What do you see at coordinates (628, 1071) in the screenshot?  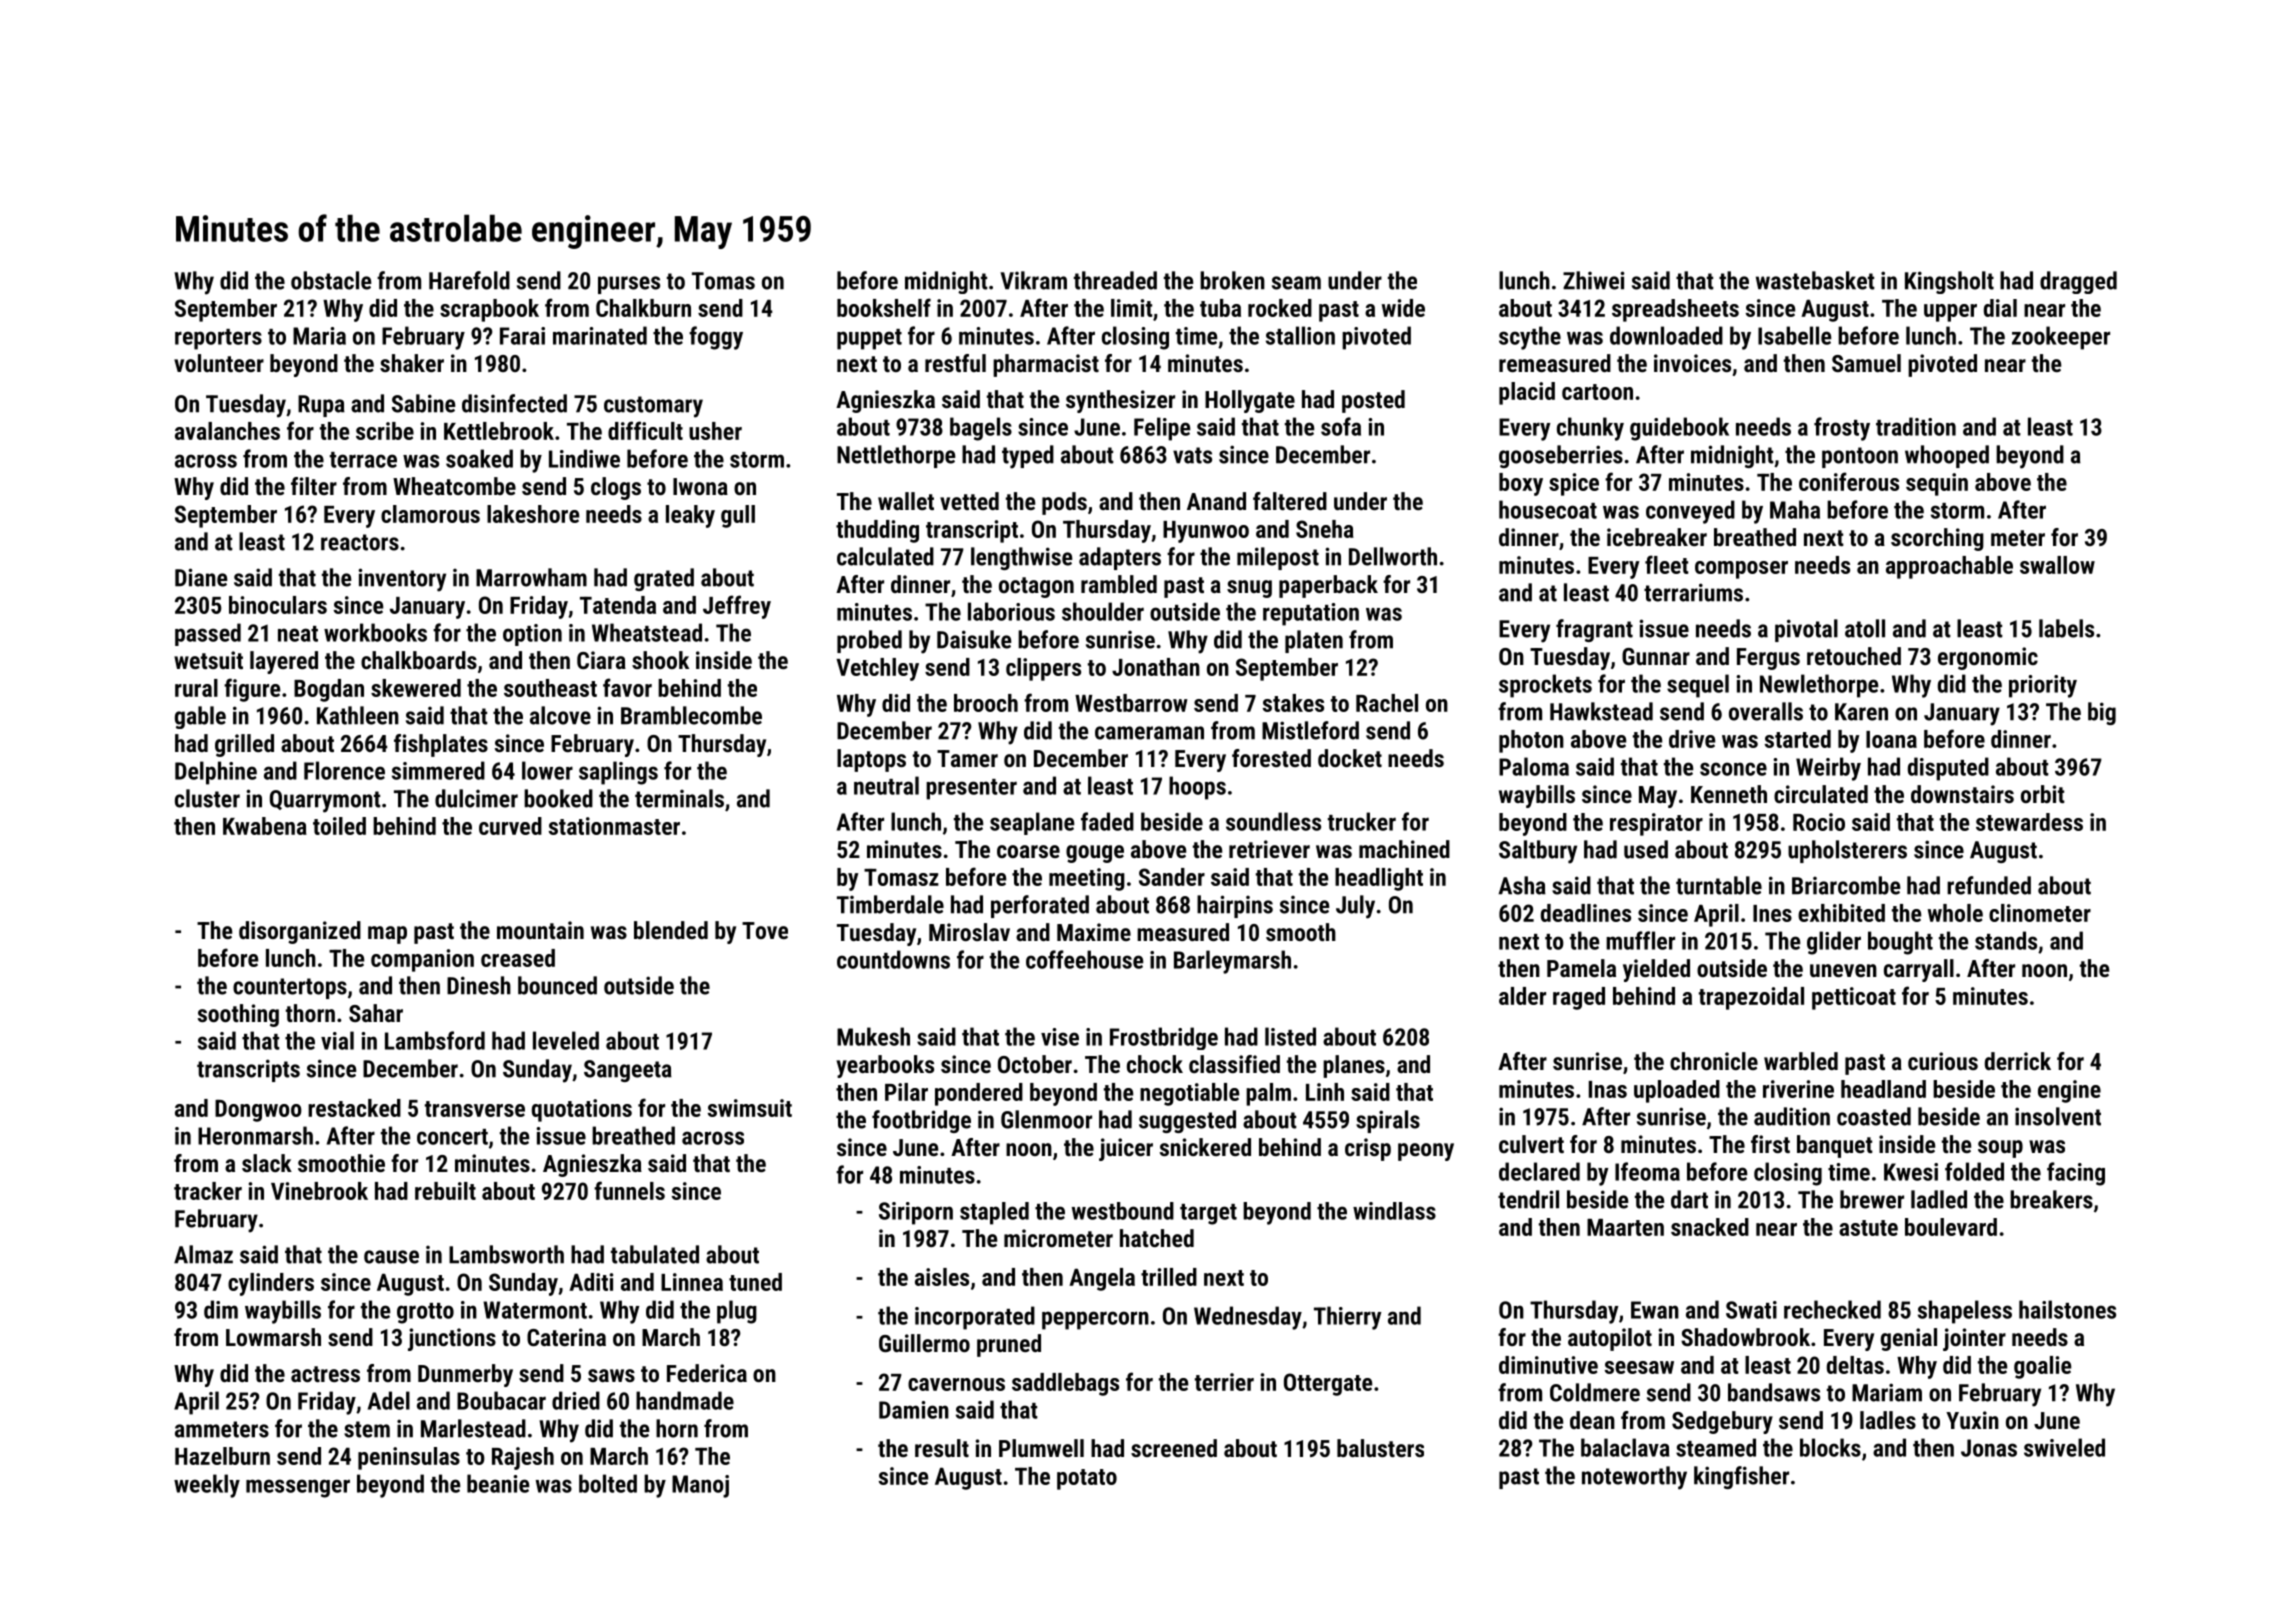 I see `Sangeeta` at bounding box center [628, 1071].
